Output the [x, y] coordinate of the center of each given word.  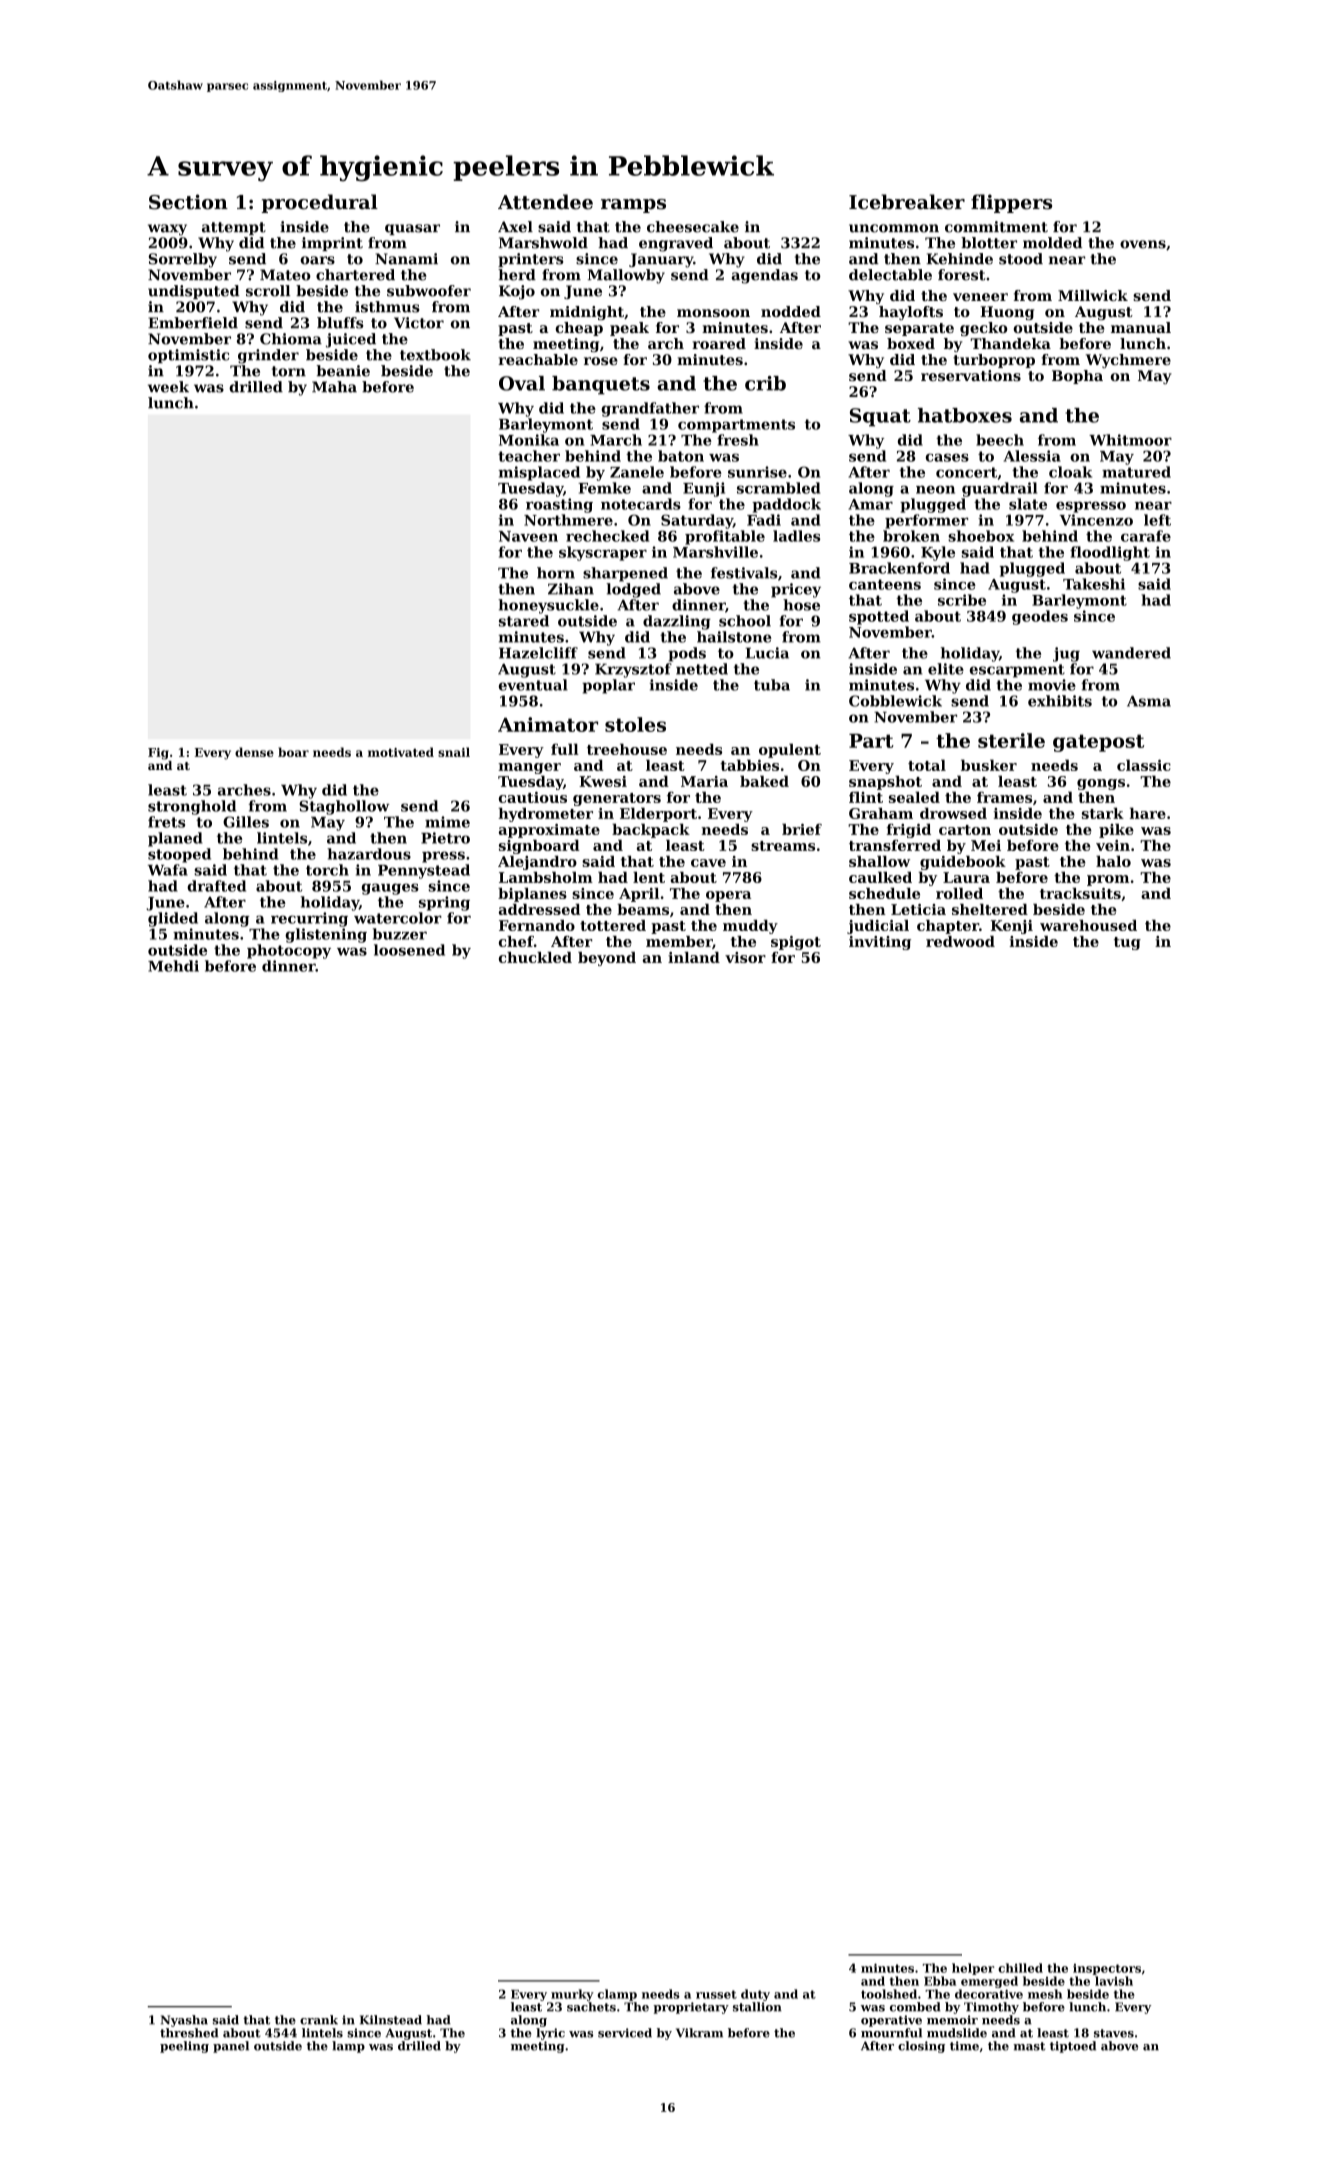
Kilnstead [391, 2020]
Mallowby [626, 276]
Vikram [699, 2033]
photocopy [289, 951]
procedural [320, 203]
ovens [1143, 244]
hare [1148, 813]
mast [1029, 2046]
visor [745, 957]
